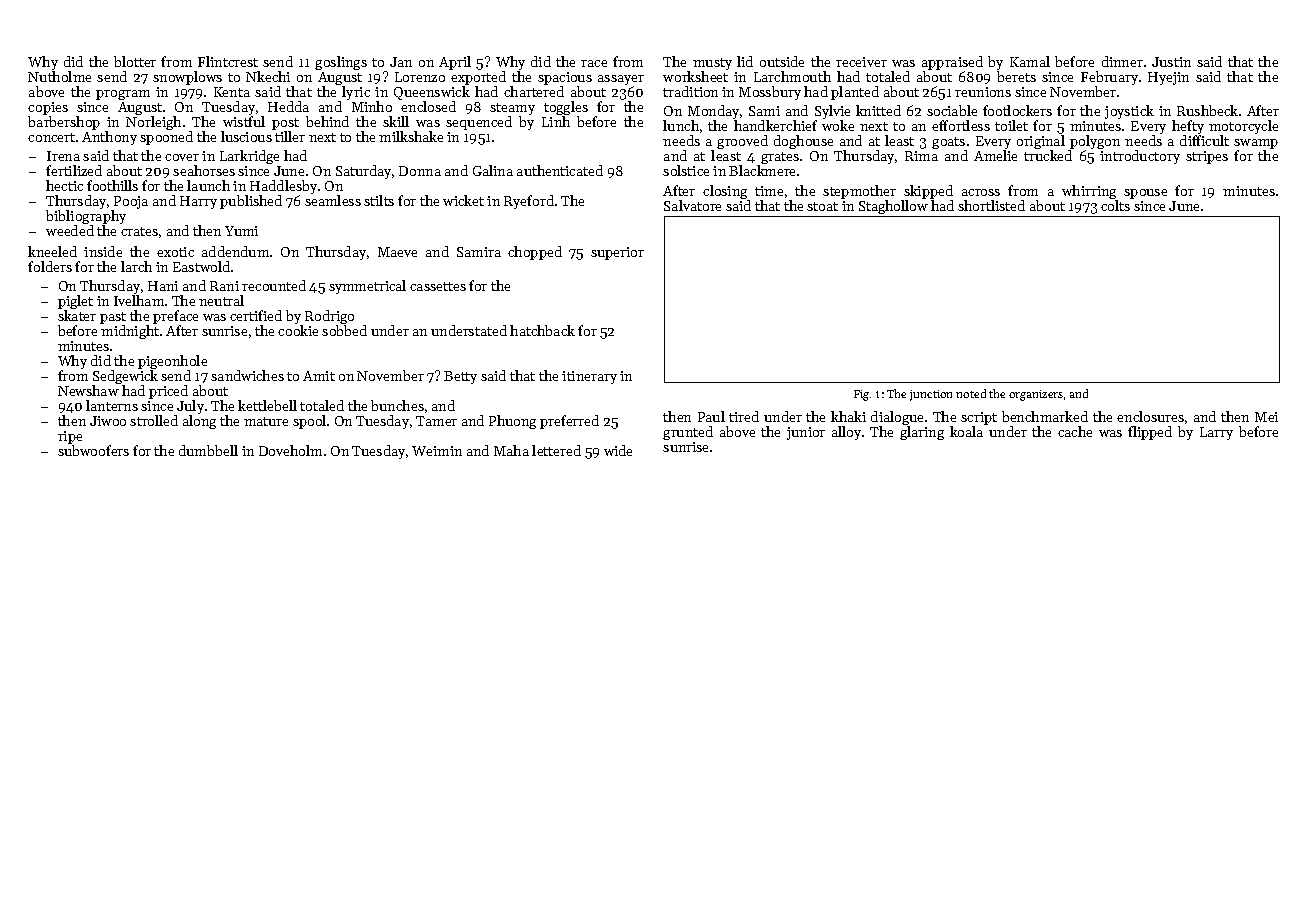 The height and width of the screenshot is (924, 1308). I want to click on organizers, so click(1036, 395).
